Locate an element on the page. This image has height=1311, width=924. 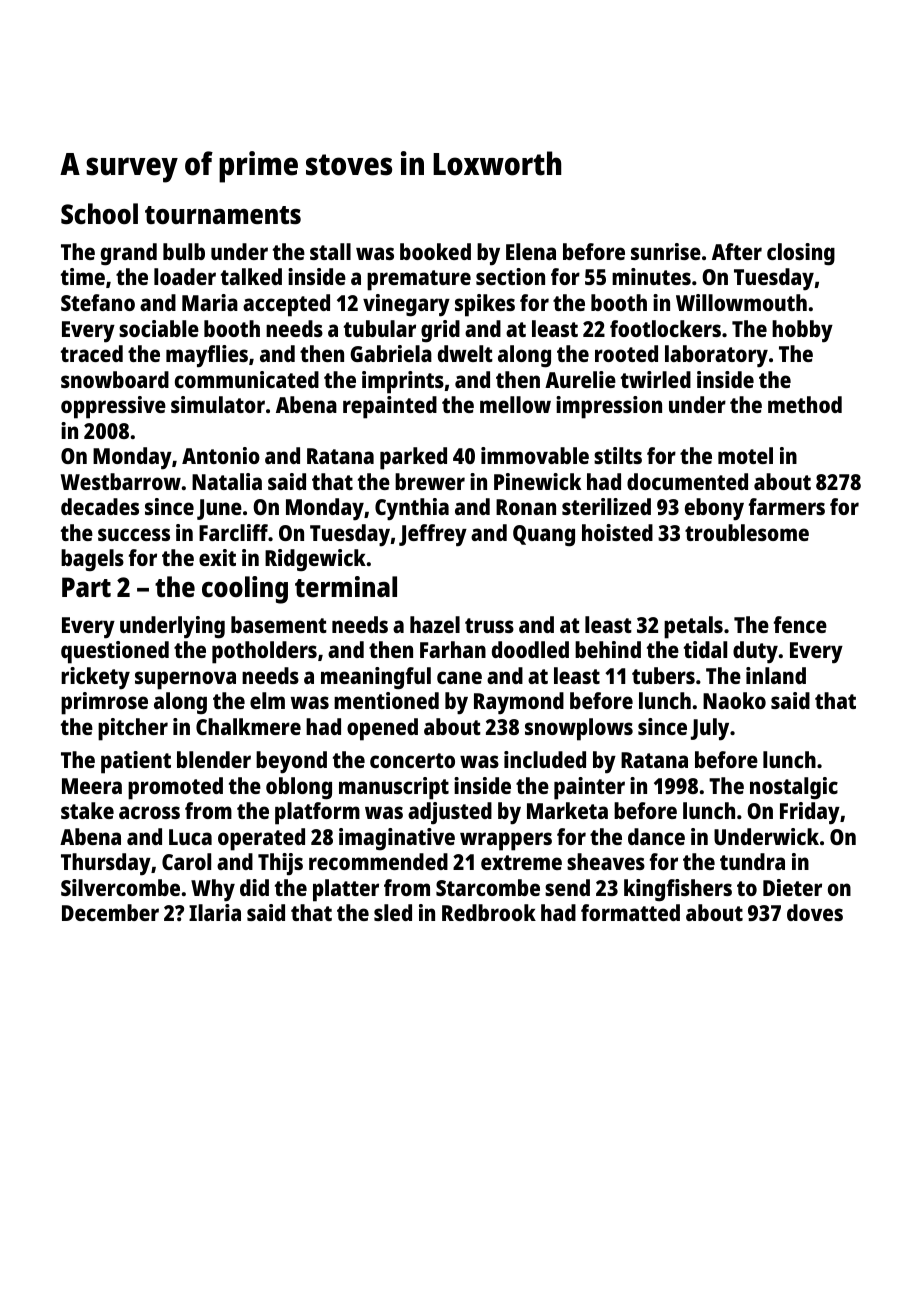
minutes is located at coordinates (651, 276).
